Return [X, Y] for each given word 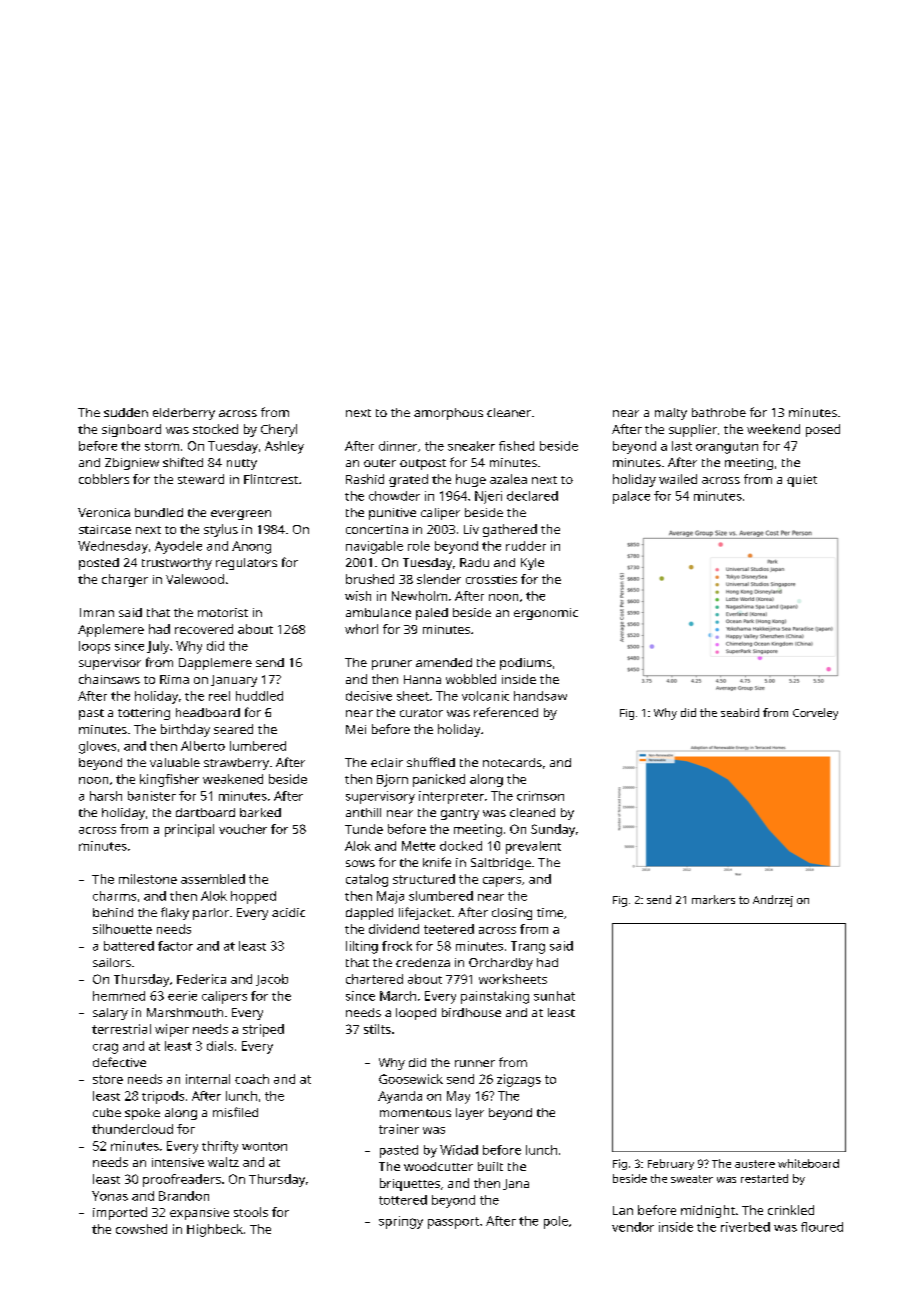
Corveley [815, 714]
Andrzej [773, 901]
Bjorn [392, 780]
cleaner [509, 412]
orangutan [727, 448]
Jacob [272, 980]
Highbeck [215, 1230]
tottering [144, 714]
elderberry [184, 414]
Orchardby [501, 964]
